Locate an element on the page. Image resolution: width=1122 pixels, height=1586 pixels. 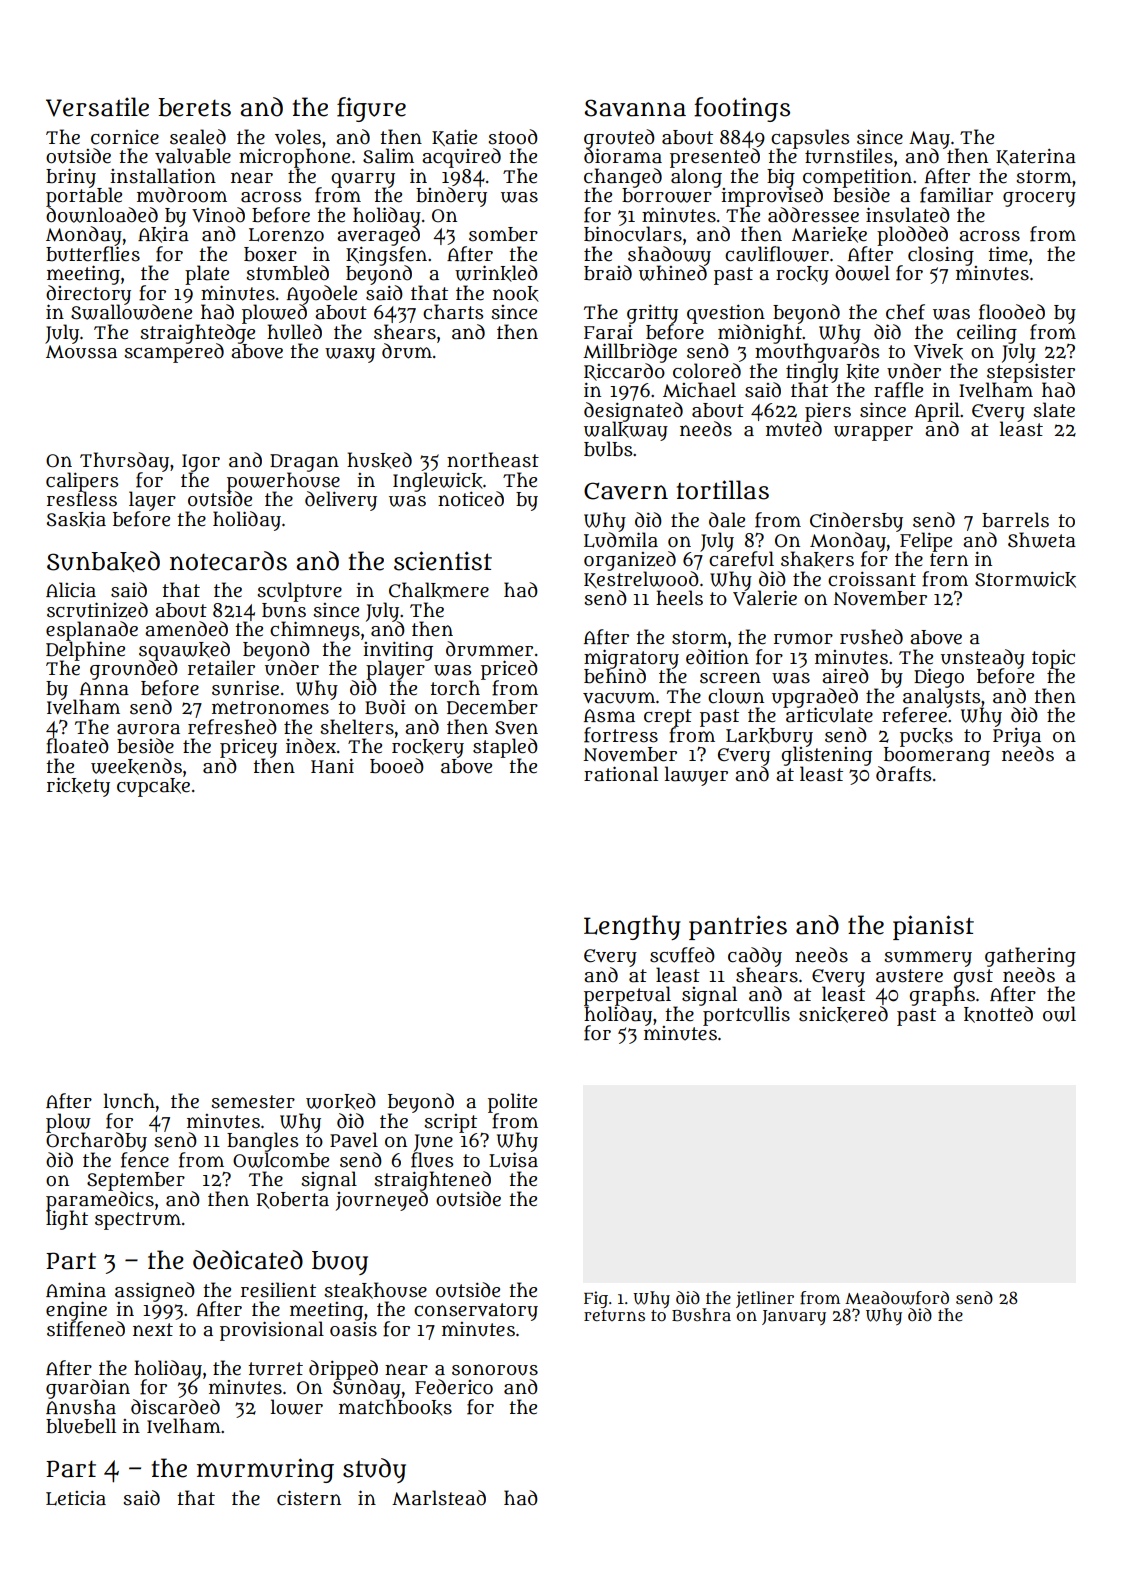
lunch is located at coordinates (129, 1101).
